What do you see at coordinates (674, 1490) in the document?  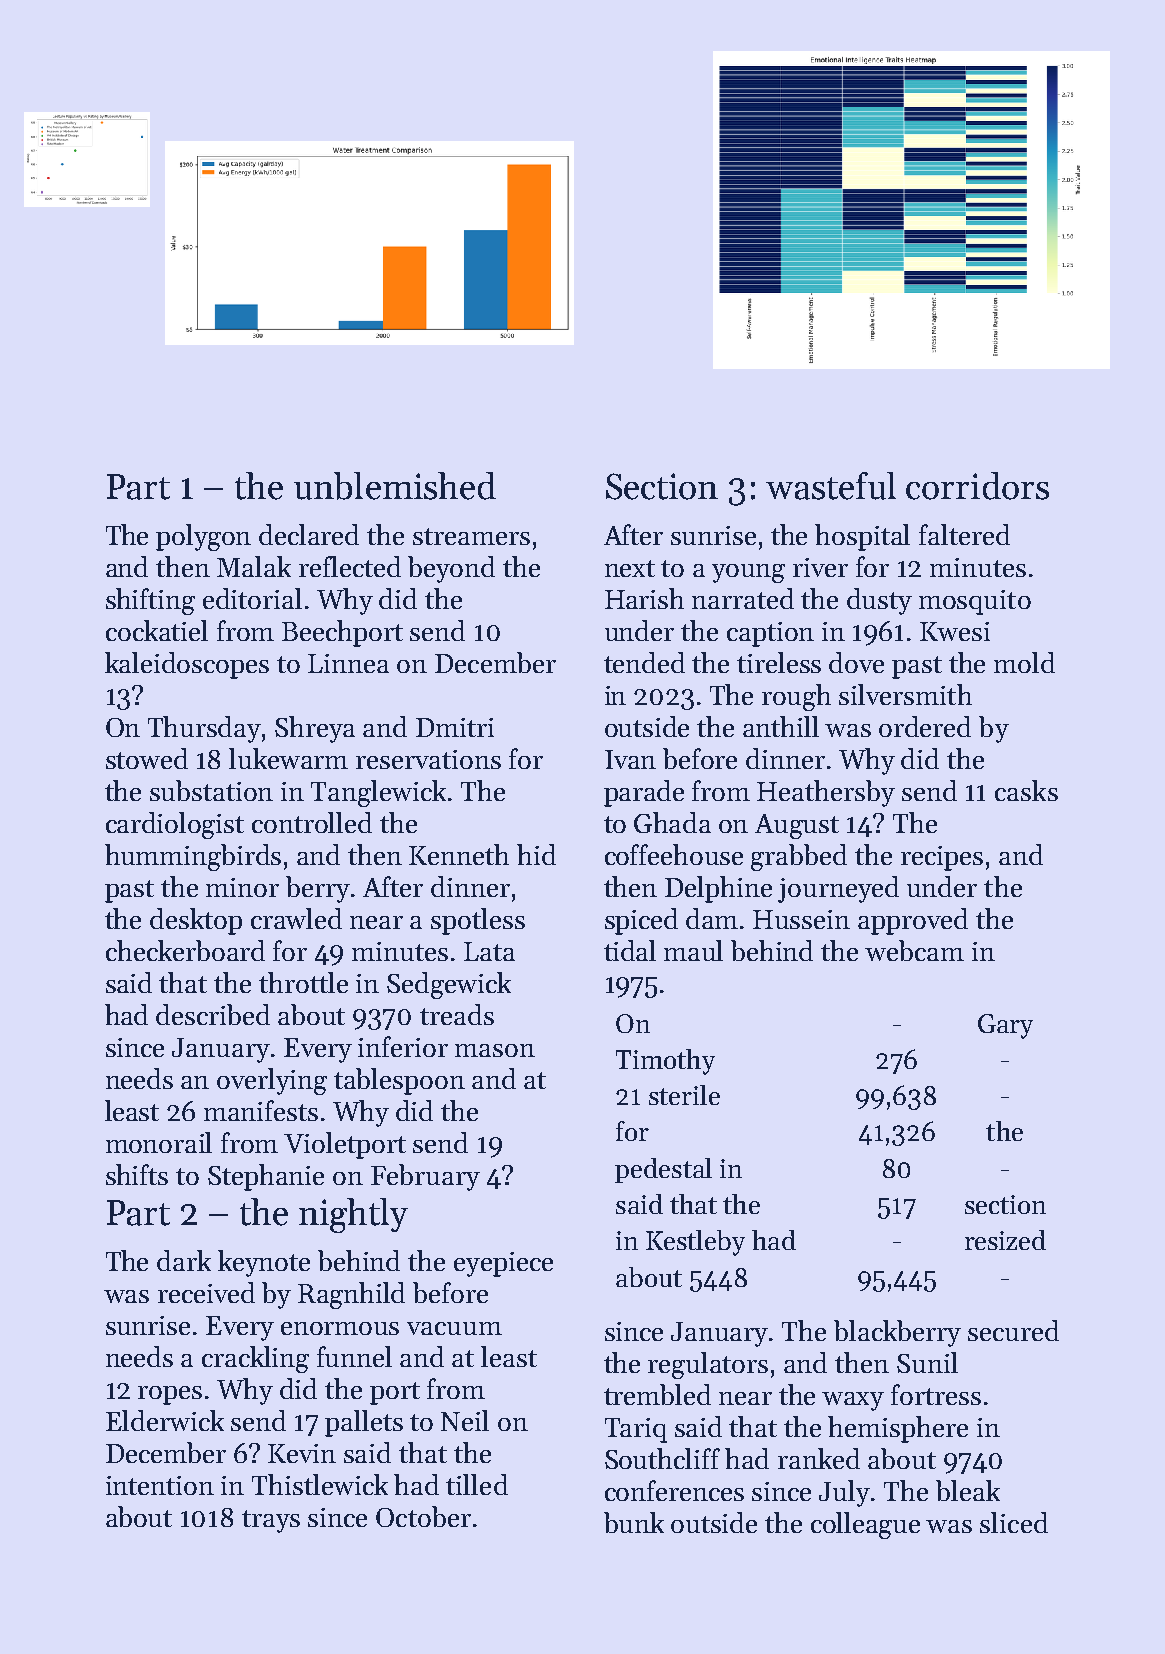 I see `conferences` at bounding box center [674, 1490].
